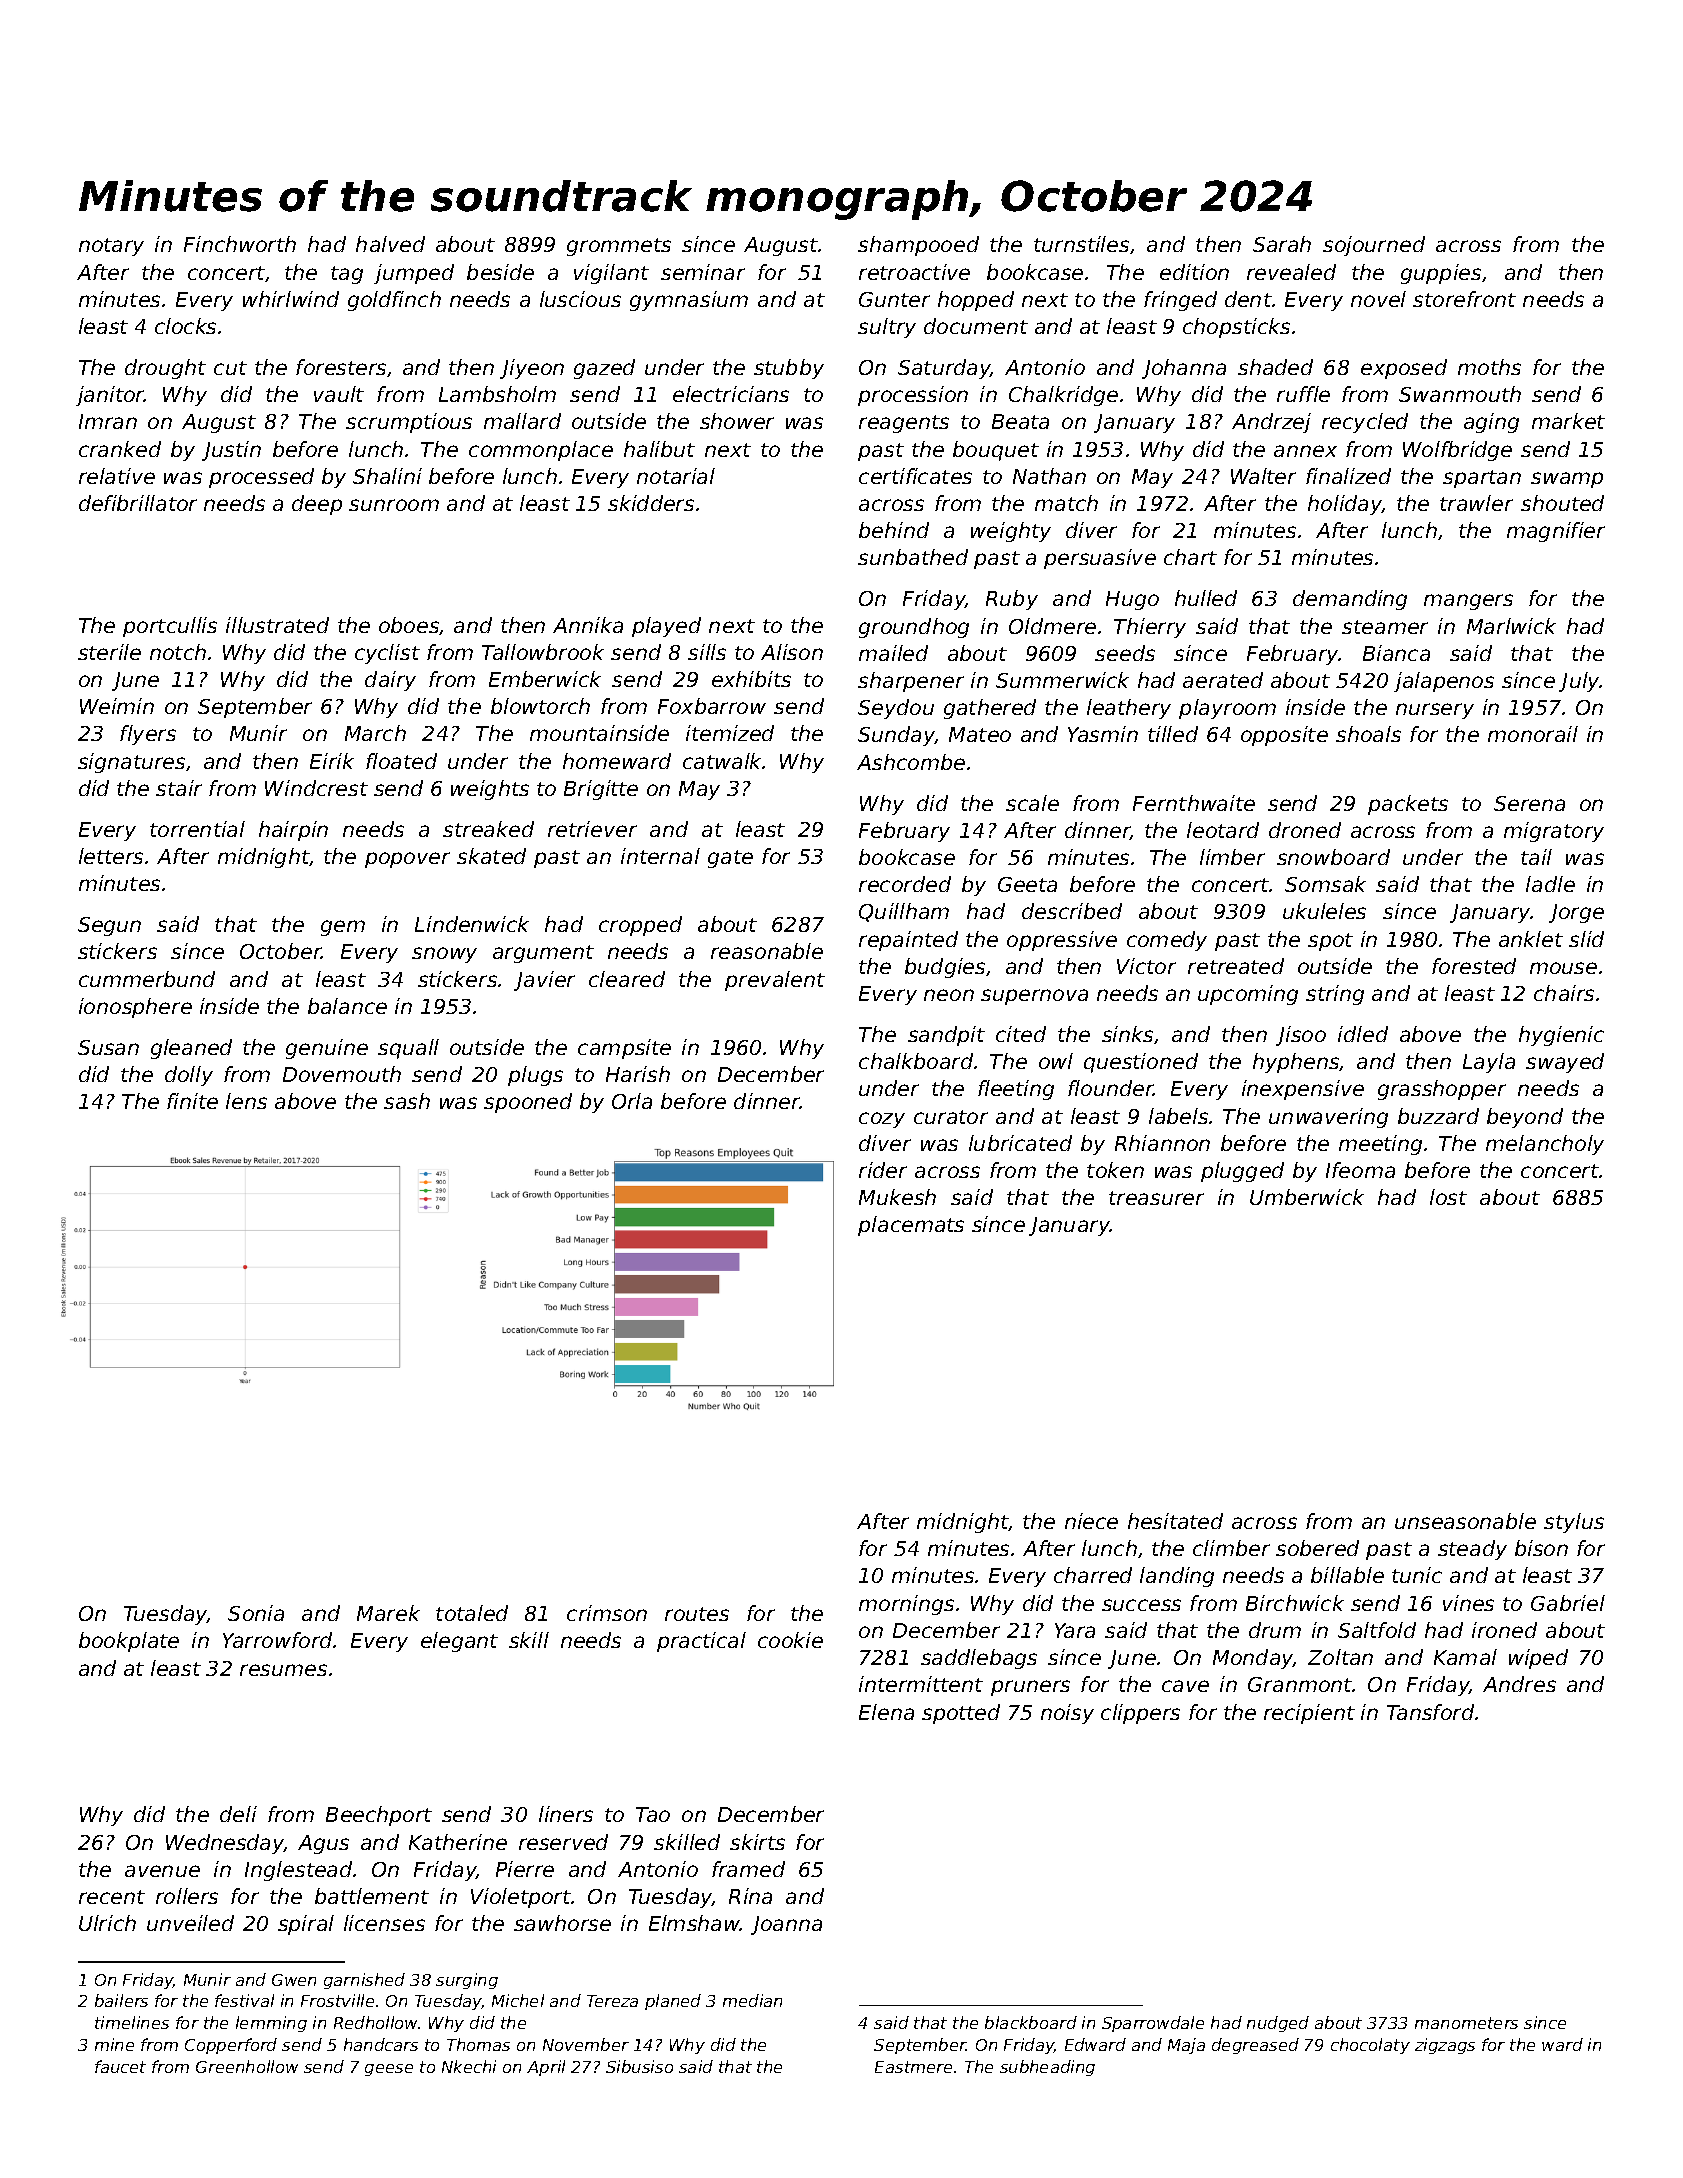 The height and width of the screenshot is (2178, 1683). I want to click on grommets, so click(619, 247).
